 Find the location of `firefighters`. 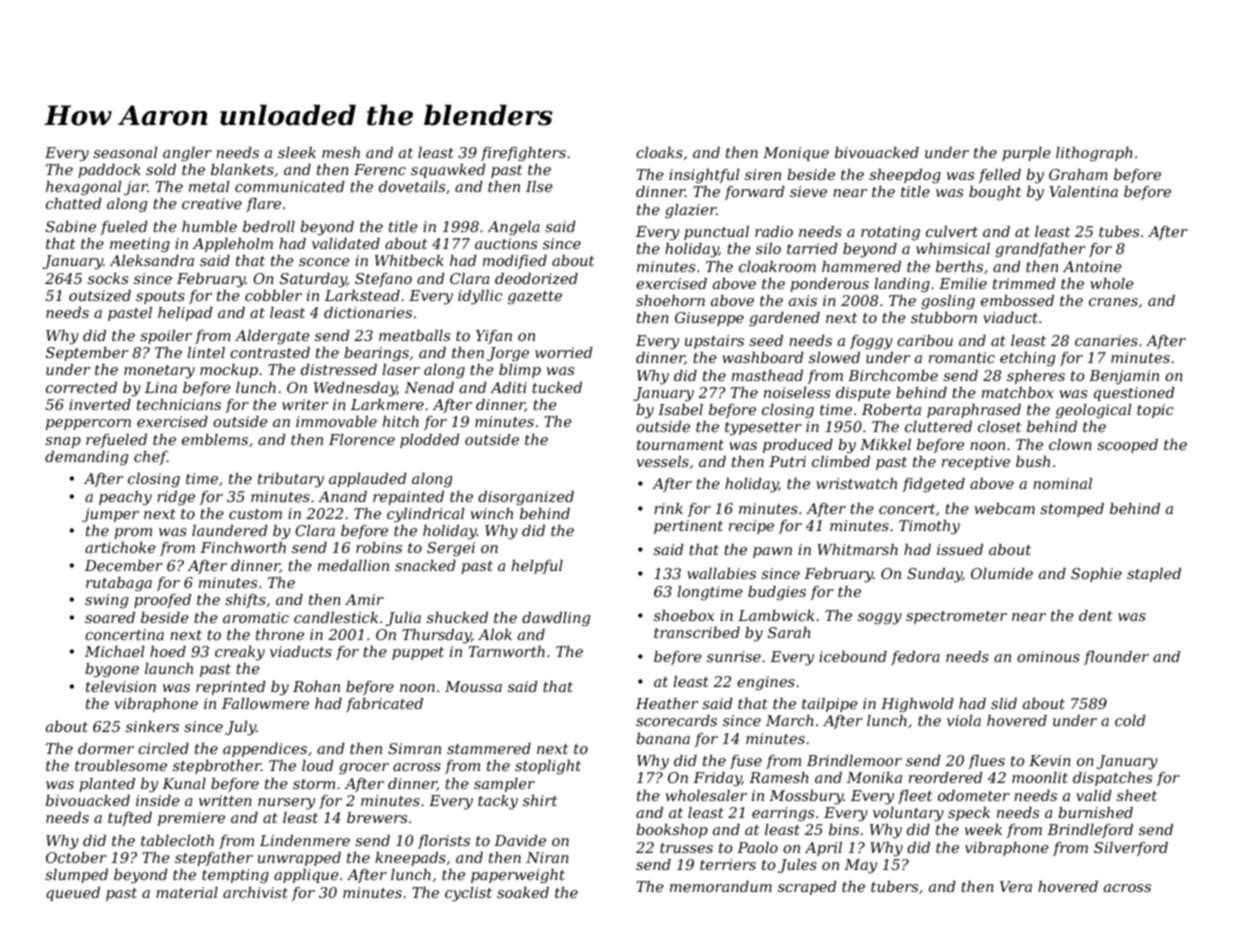

firefighters is located at coordinates (523, 154).
